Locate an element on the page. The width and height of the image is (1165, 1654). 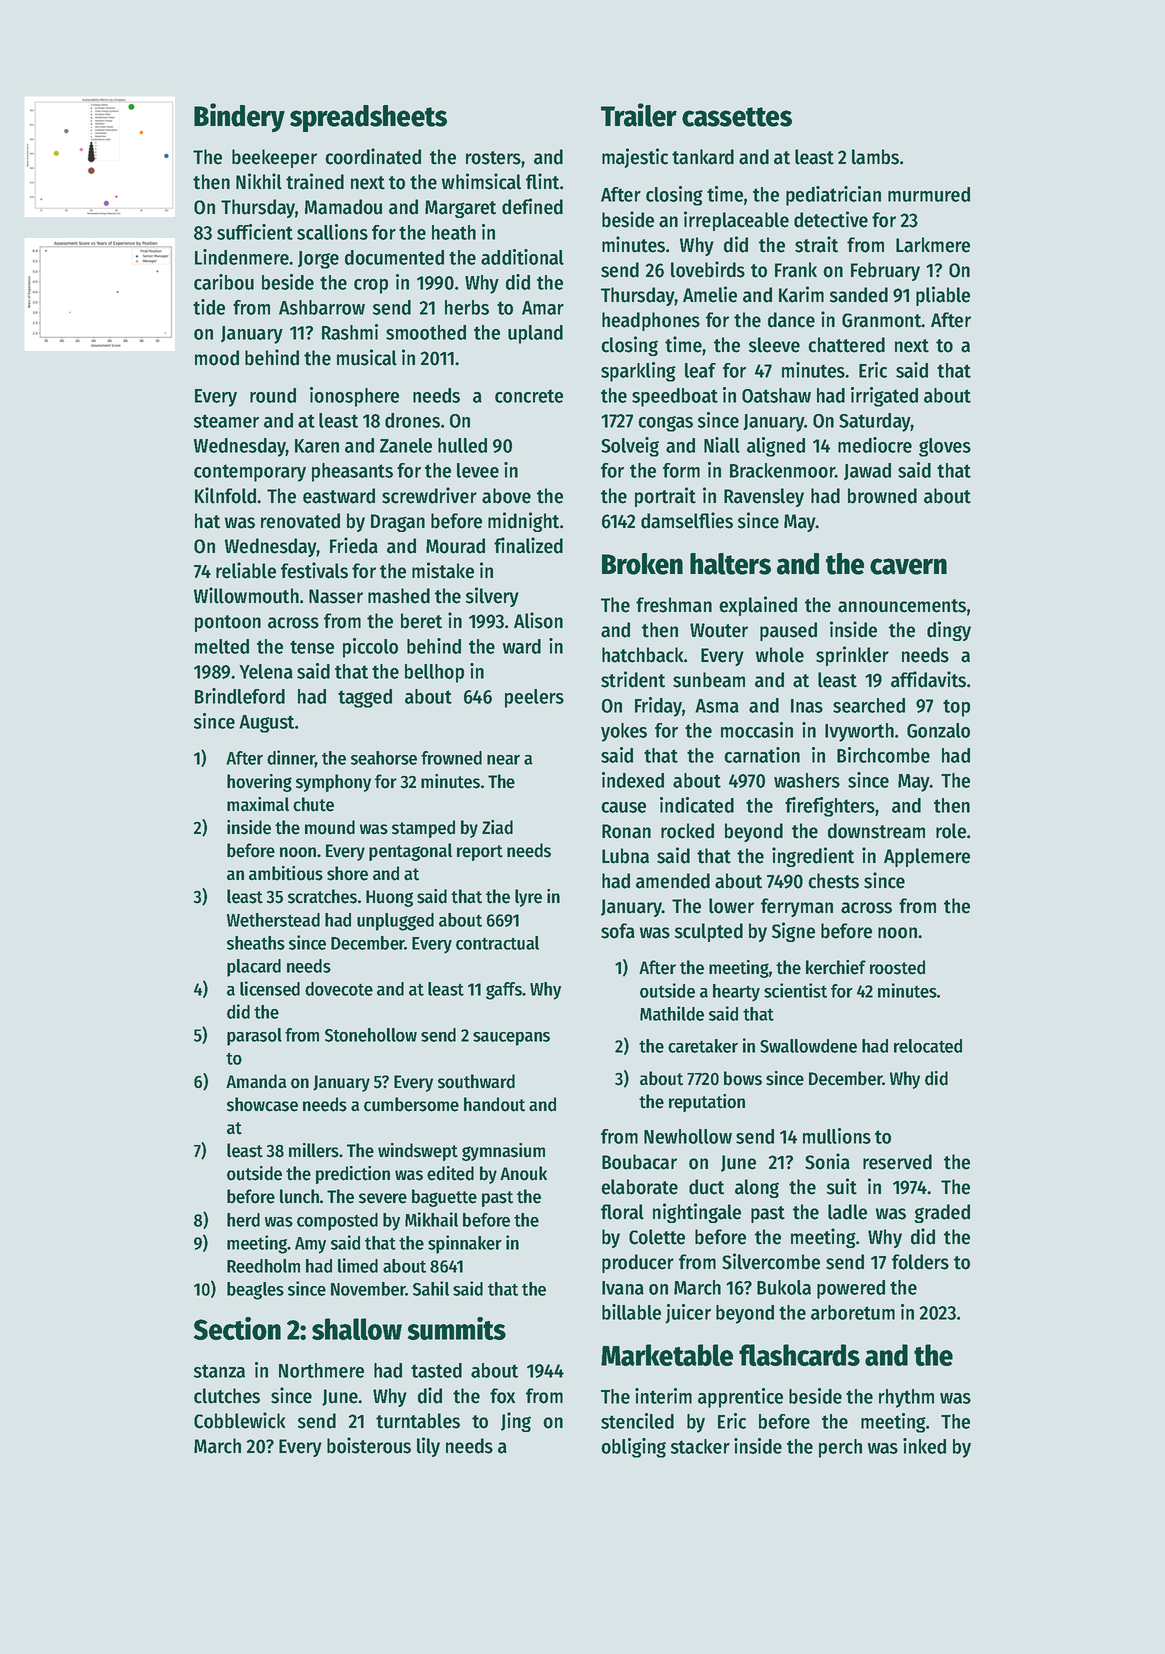
boisterous is located at coordinates (369, 1445).
